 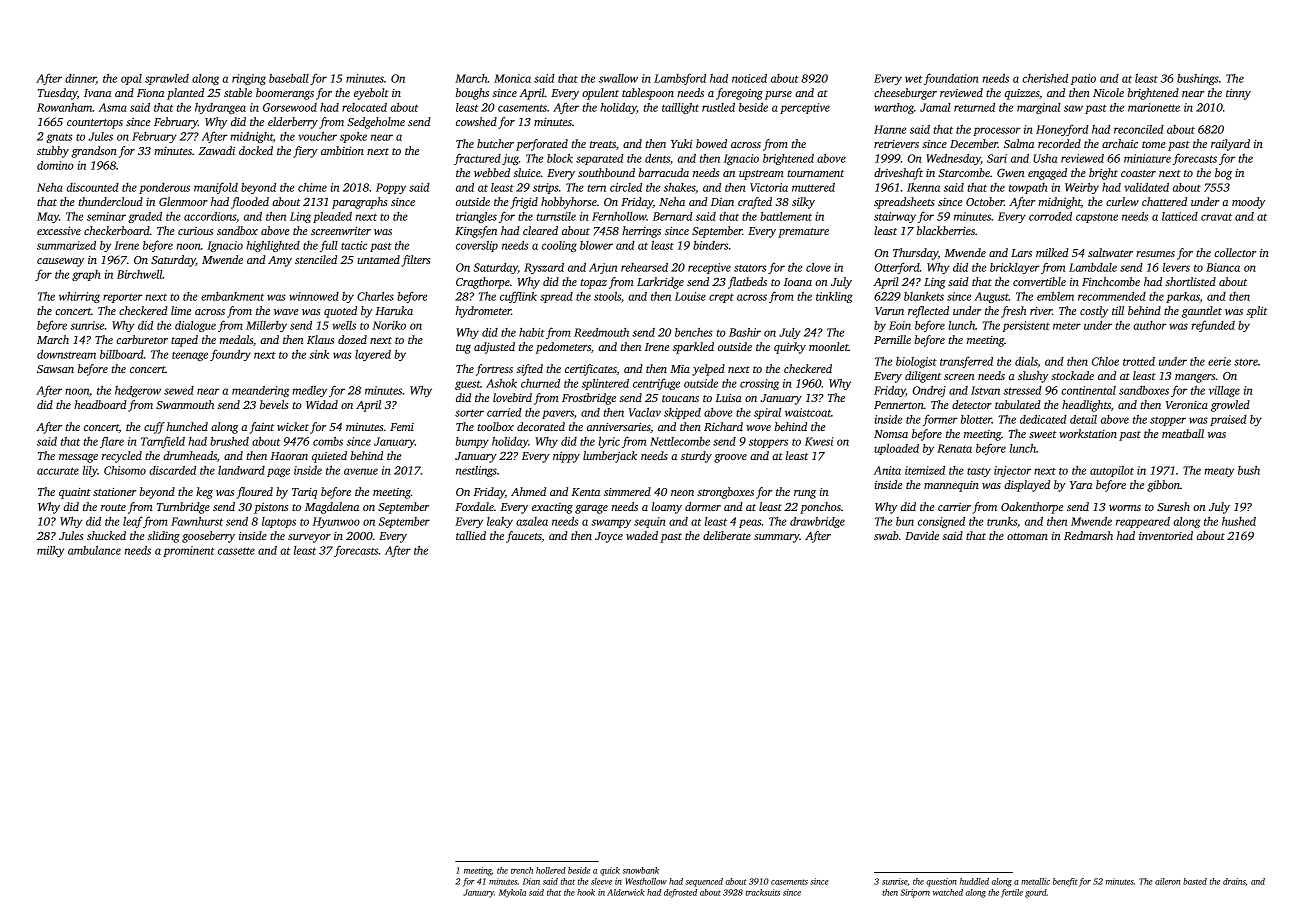 What do you see at coordinates (913, 79) in the image?
I see `wet` at bounding box center [913, 79].
